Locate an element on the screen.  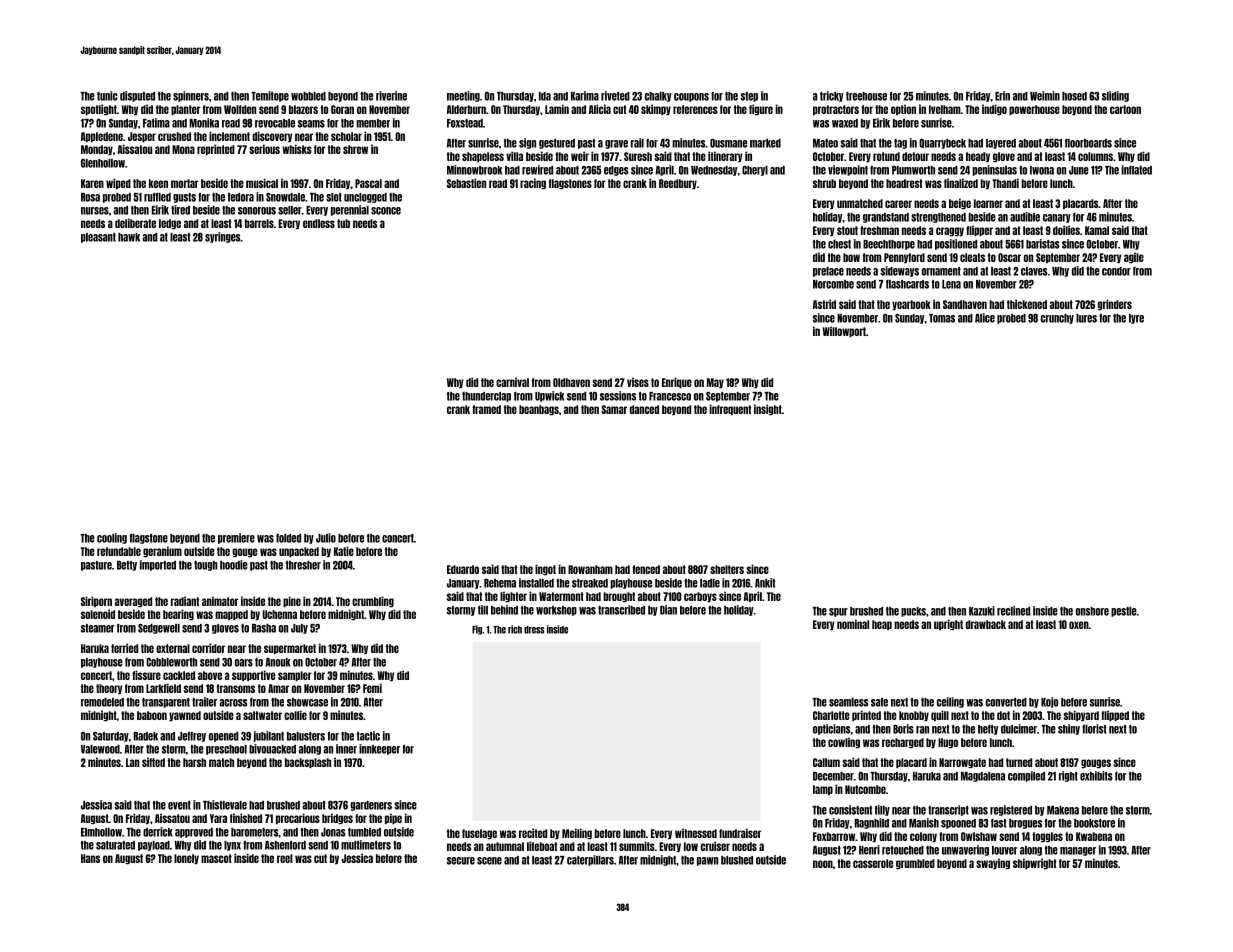
insight is located at coordinates (768, 410).
